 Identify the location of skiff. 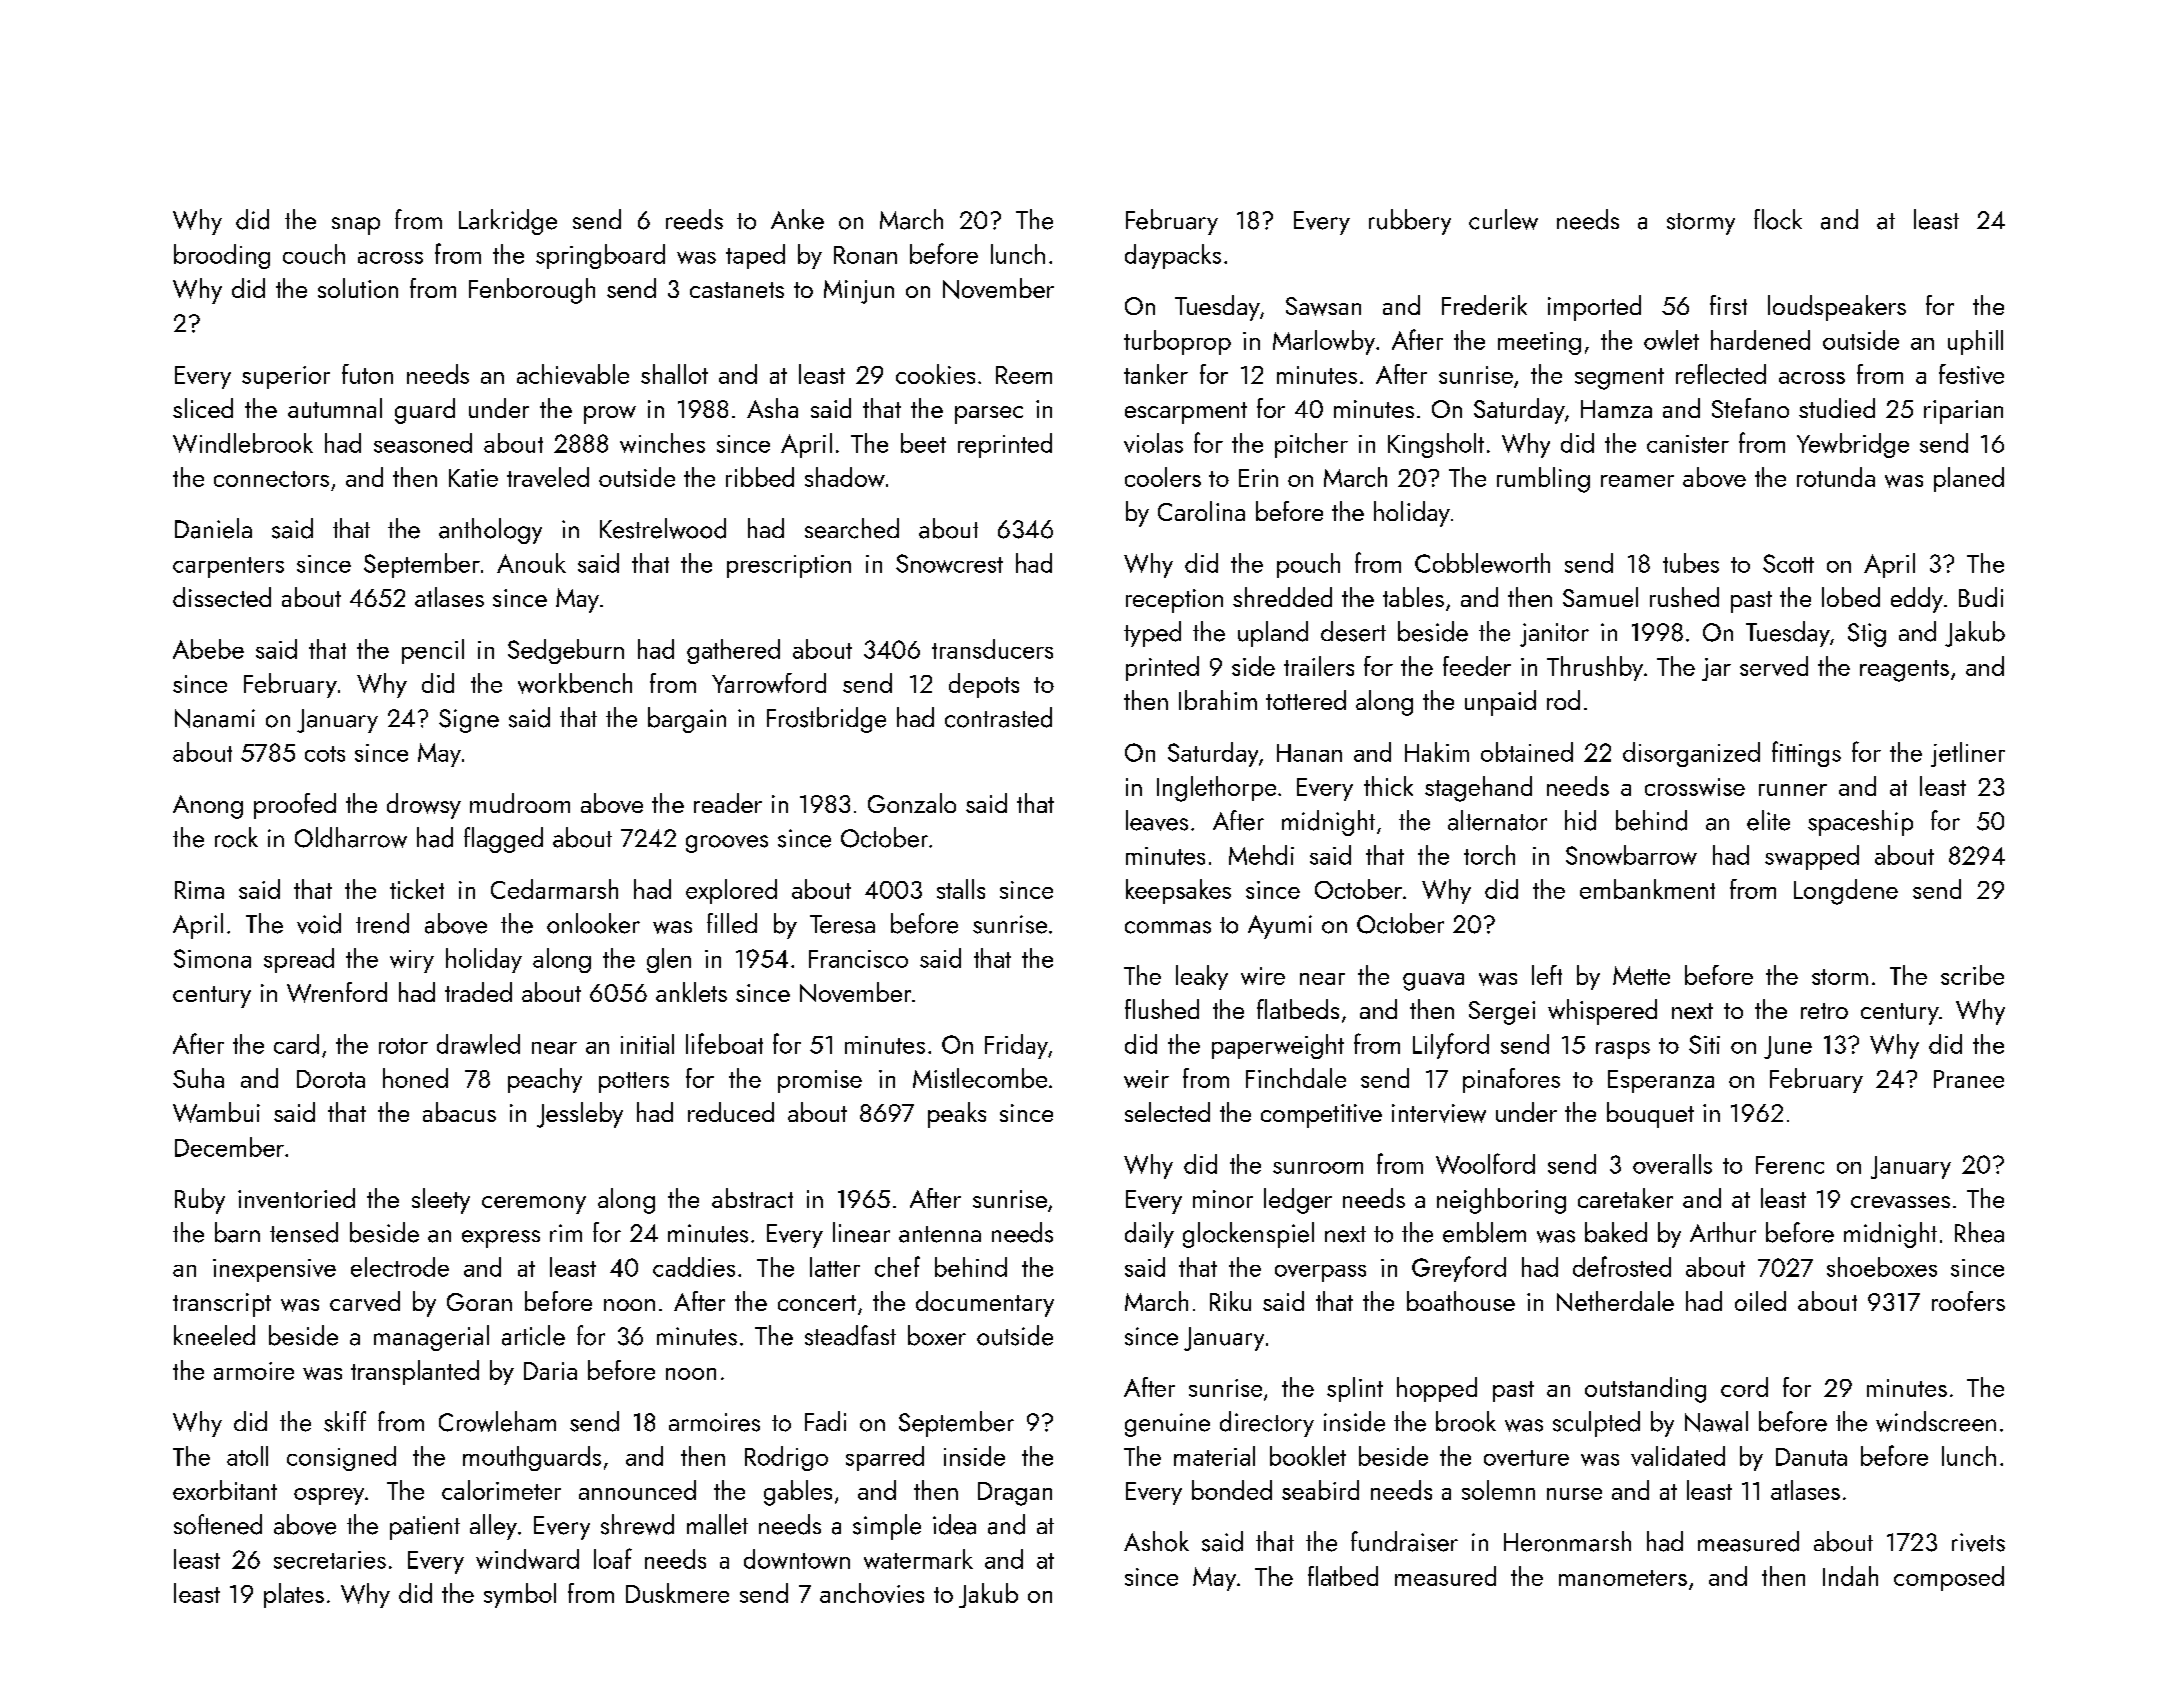
(345, 1421).
